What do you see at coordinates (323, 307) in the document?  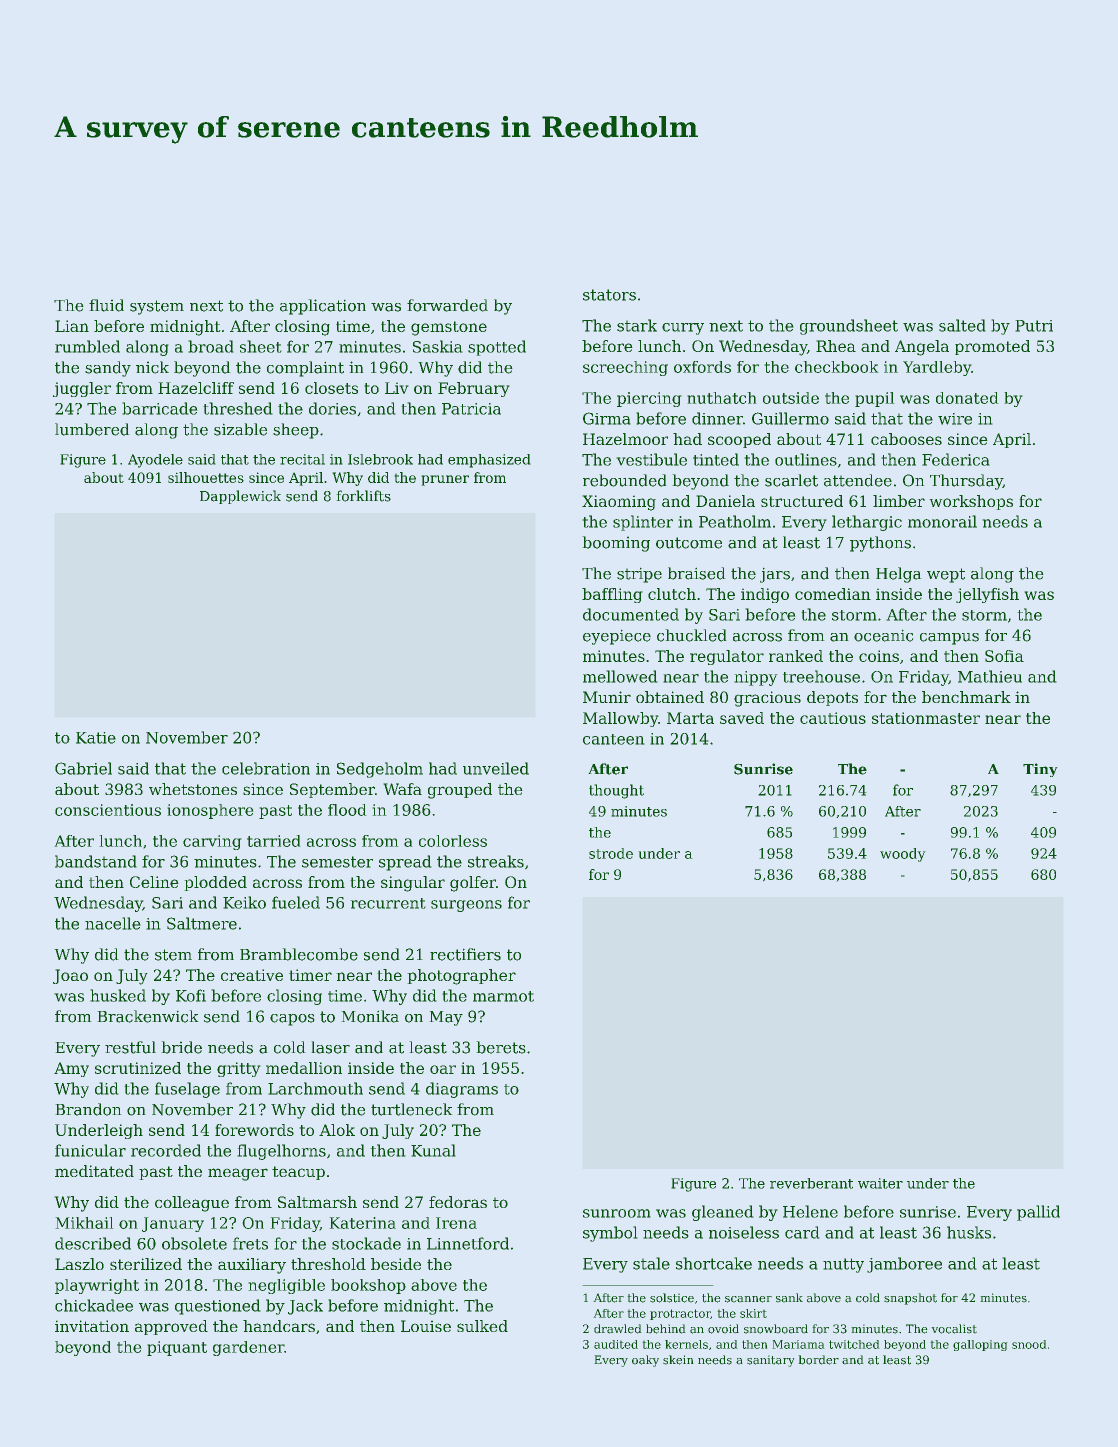 I see `application` at bounding box center [323, 307].
